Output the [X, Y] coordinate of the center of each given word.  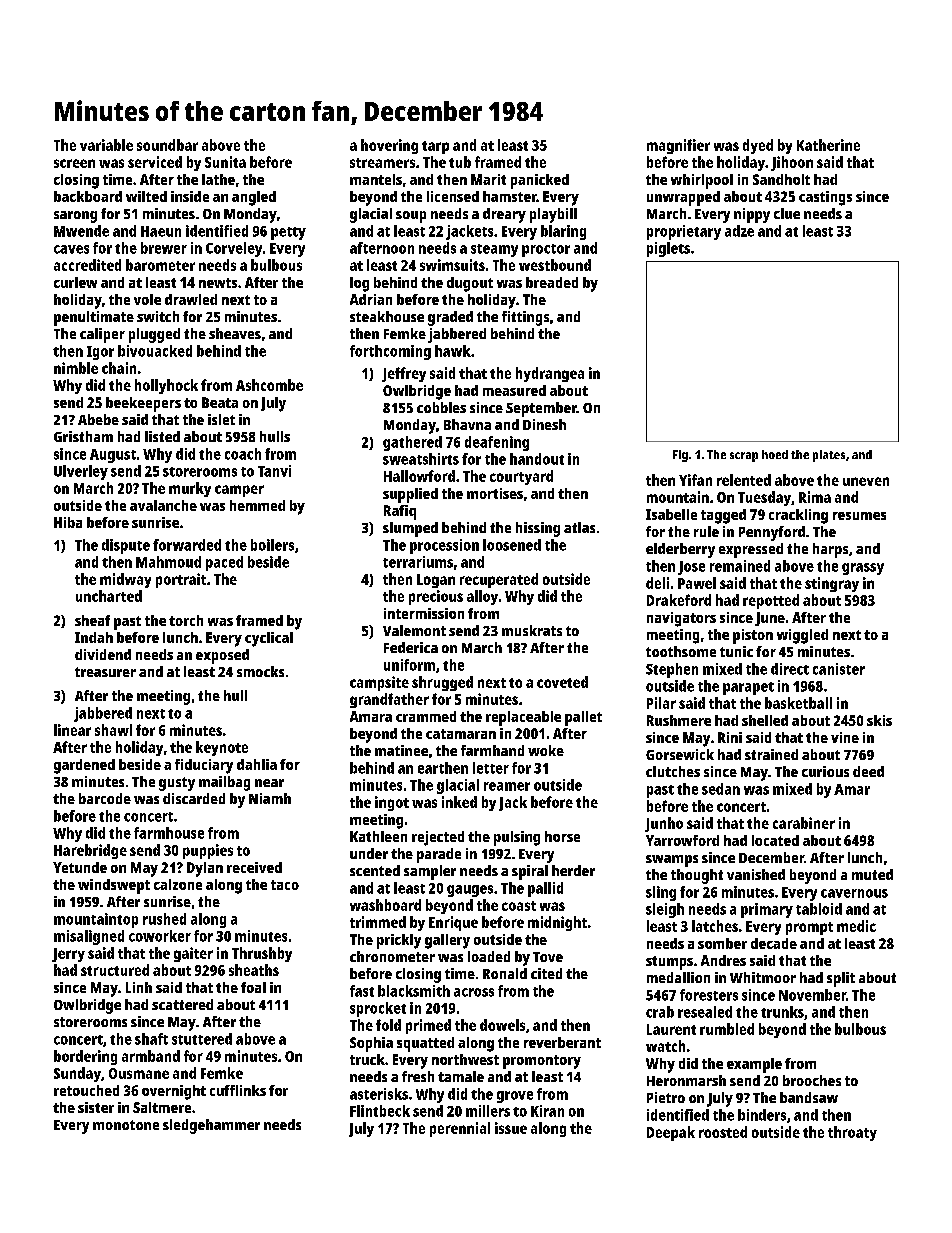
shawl [113, 730]
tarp [435, 147]
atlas [579, 527]
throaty [852, 1133]
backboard [88, 196]
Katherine [828, 145]
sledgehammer [211, 1126]
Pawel [697, 583]
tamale [461, 1076]
